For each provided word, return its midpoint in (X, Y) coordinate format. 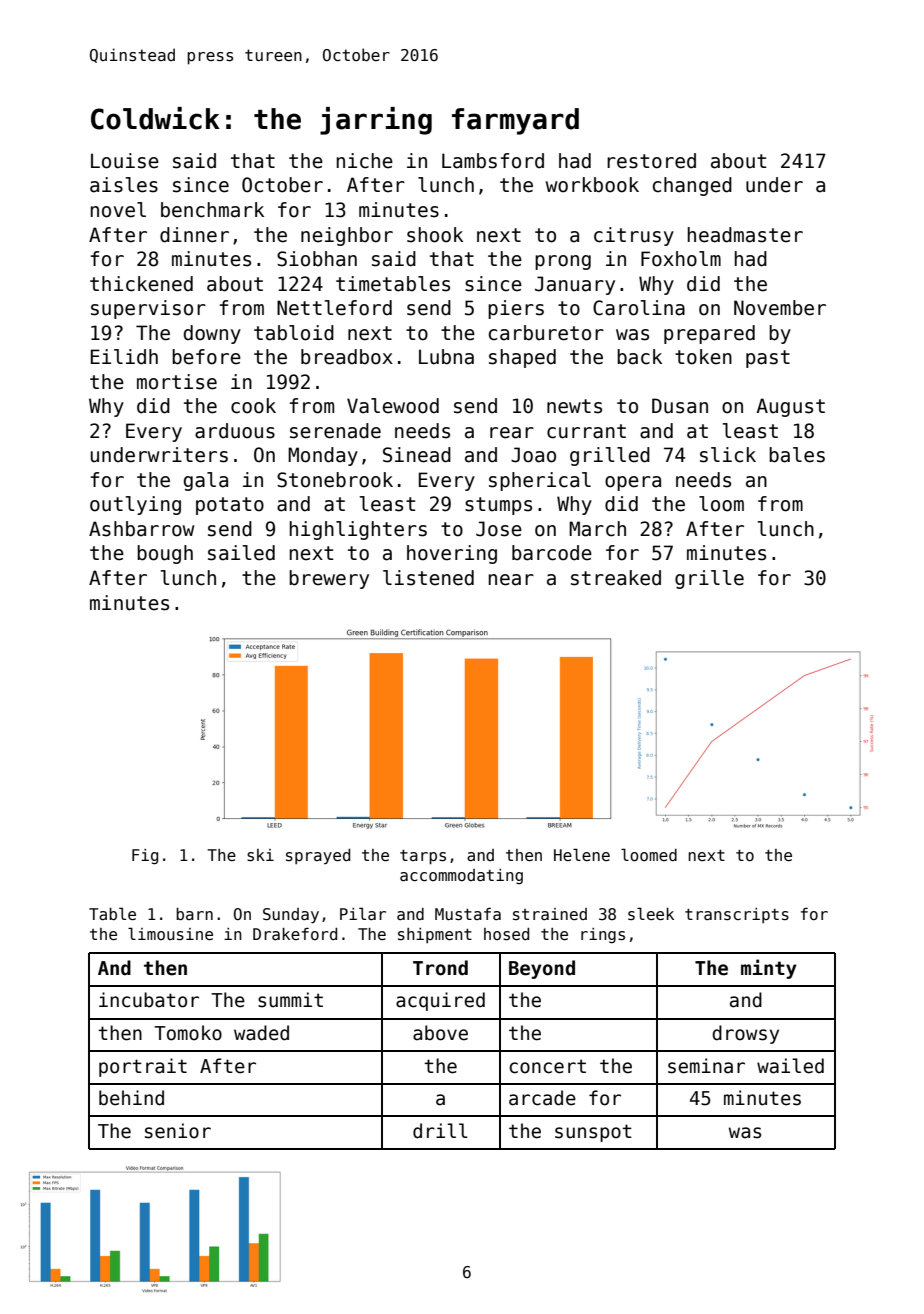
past (768, 359)
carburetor (546, 333)
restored (651, 161)
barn (194, 914)
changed (692, 186)
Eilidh (124, 357)
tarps (423, 857)
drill (440, 1131)
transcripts (737, 915)
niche (365, 161)
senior (178, 1131)
